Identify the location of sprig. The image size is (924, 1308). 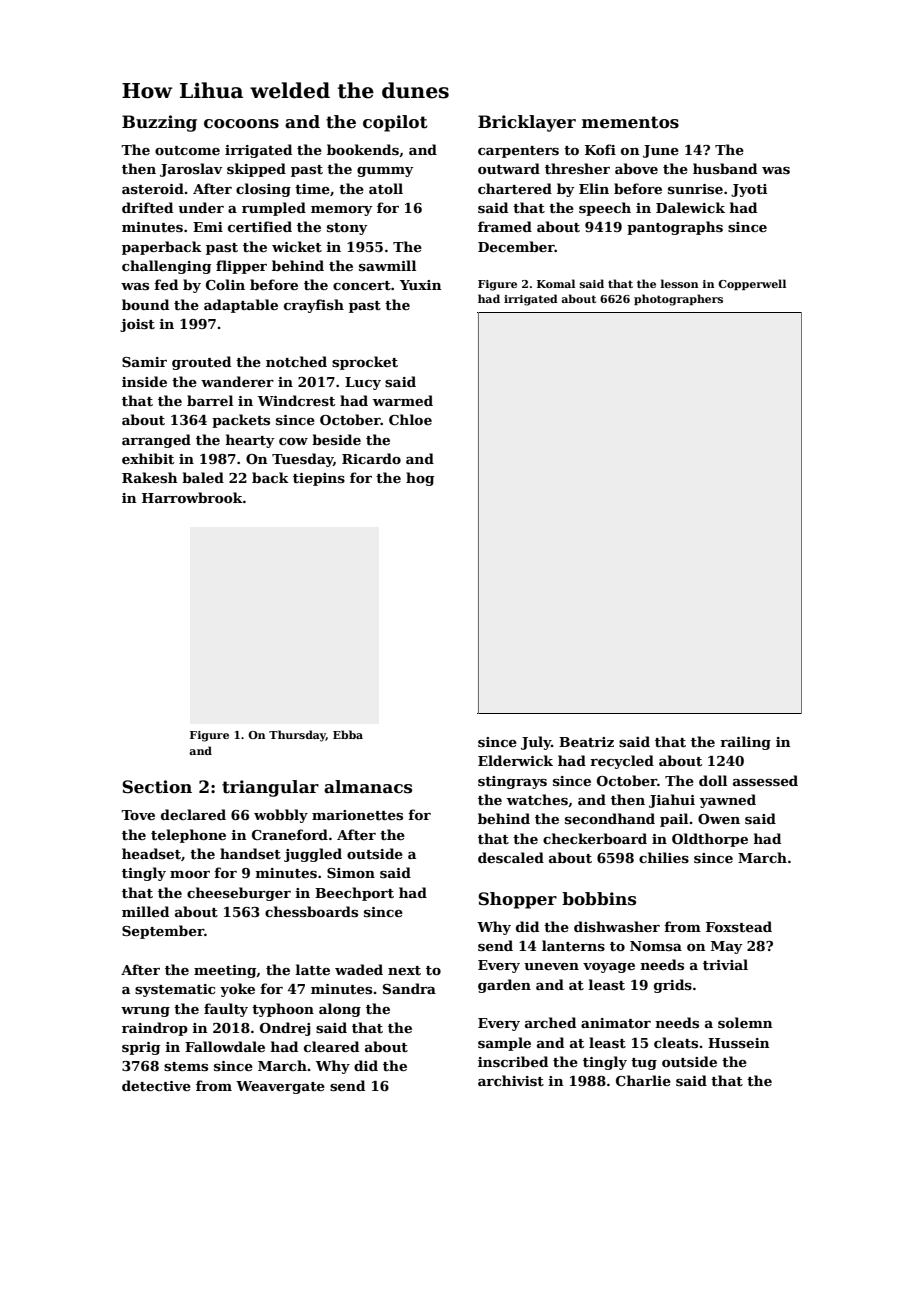
(141, 1048).
